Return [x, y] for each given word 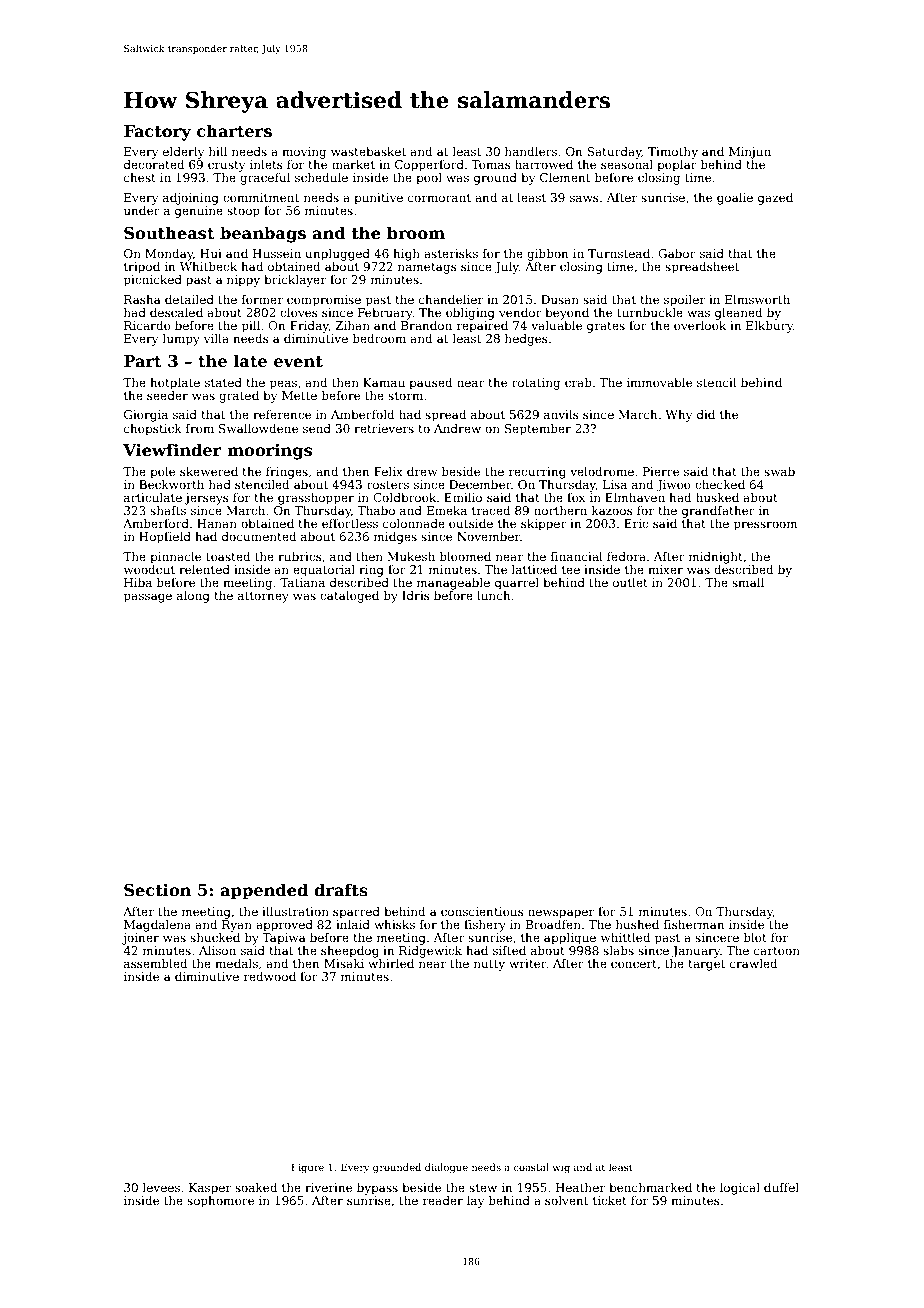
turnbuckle [650, 312]
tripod [142, 268]
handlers [531, 151]
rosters [388, 485]
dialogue [446, 1168]
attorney [263, 597]
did [706, 414]
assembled [155, 963]
